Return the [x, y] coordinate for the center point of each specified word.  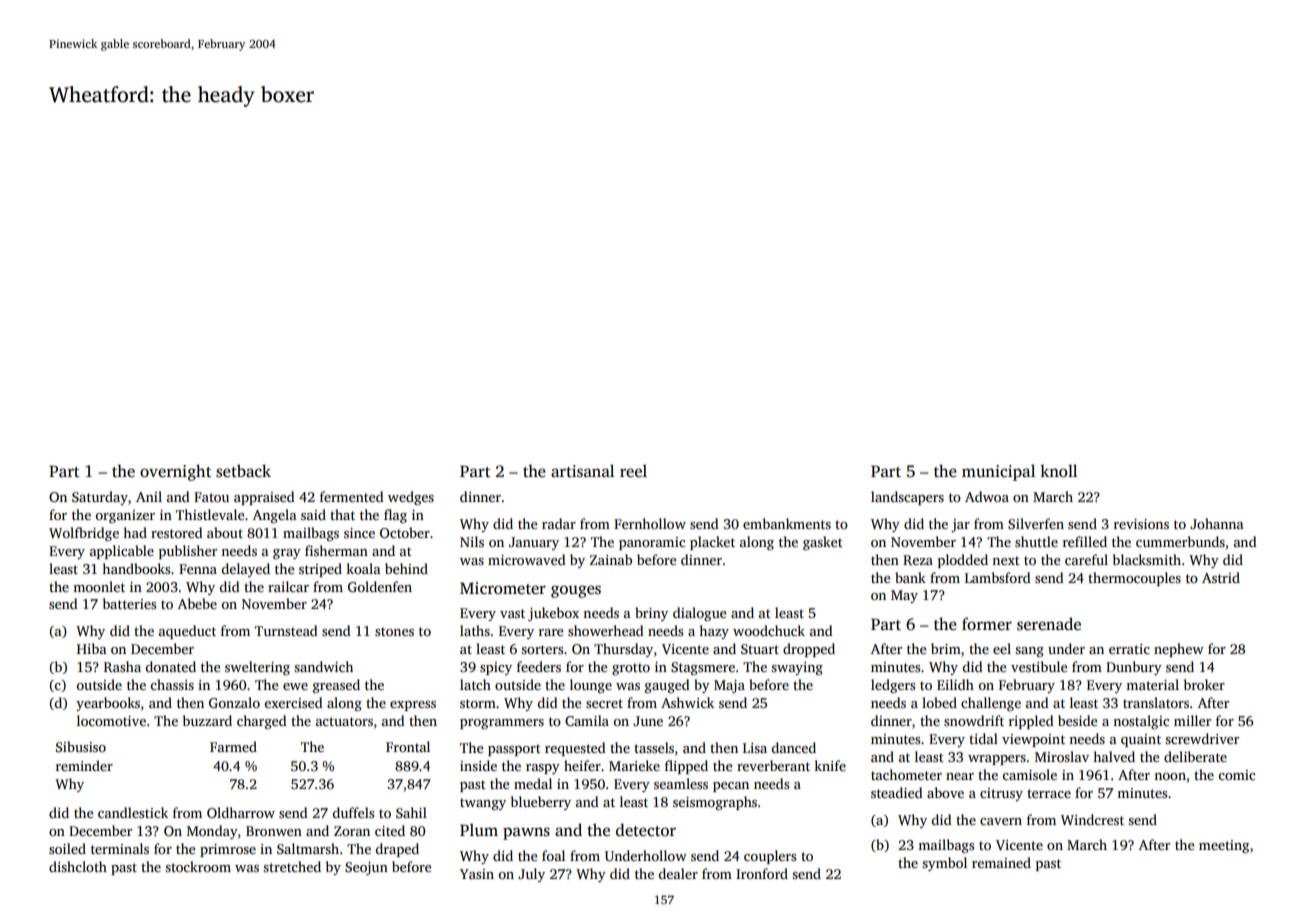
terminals [120, 848]
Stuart [760, 649]
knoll [1058, 470]
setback [243, 471]
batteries [129, 603]
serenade [1049, 624]
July [531, 875]
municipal [998, 472]
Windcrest [1092, 819]
